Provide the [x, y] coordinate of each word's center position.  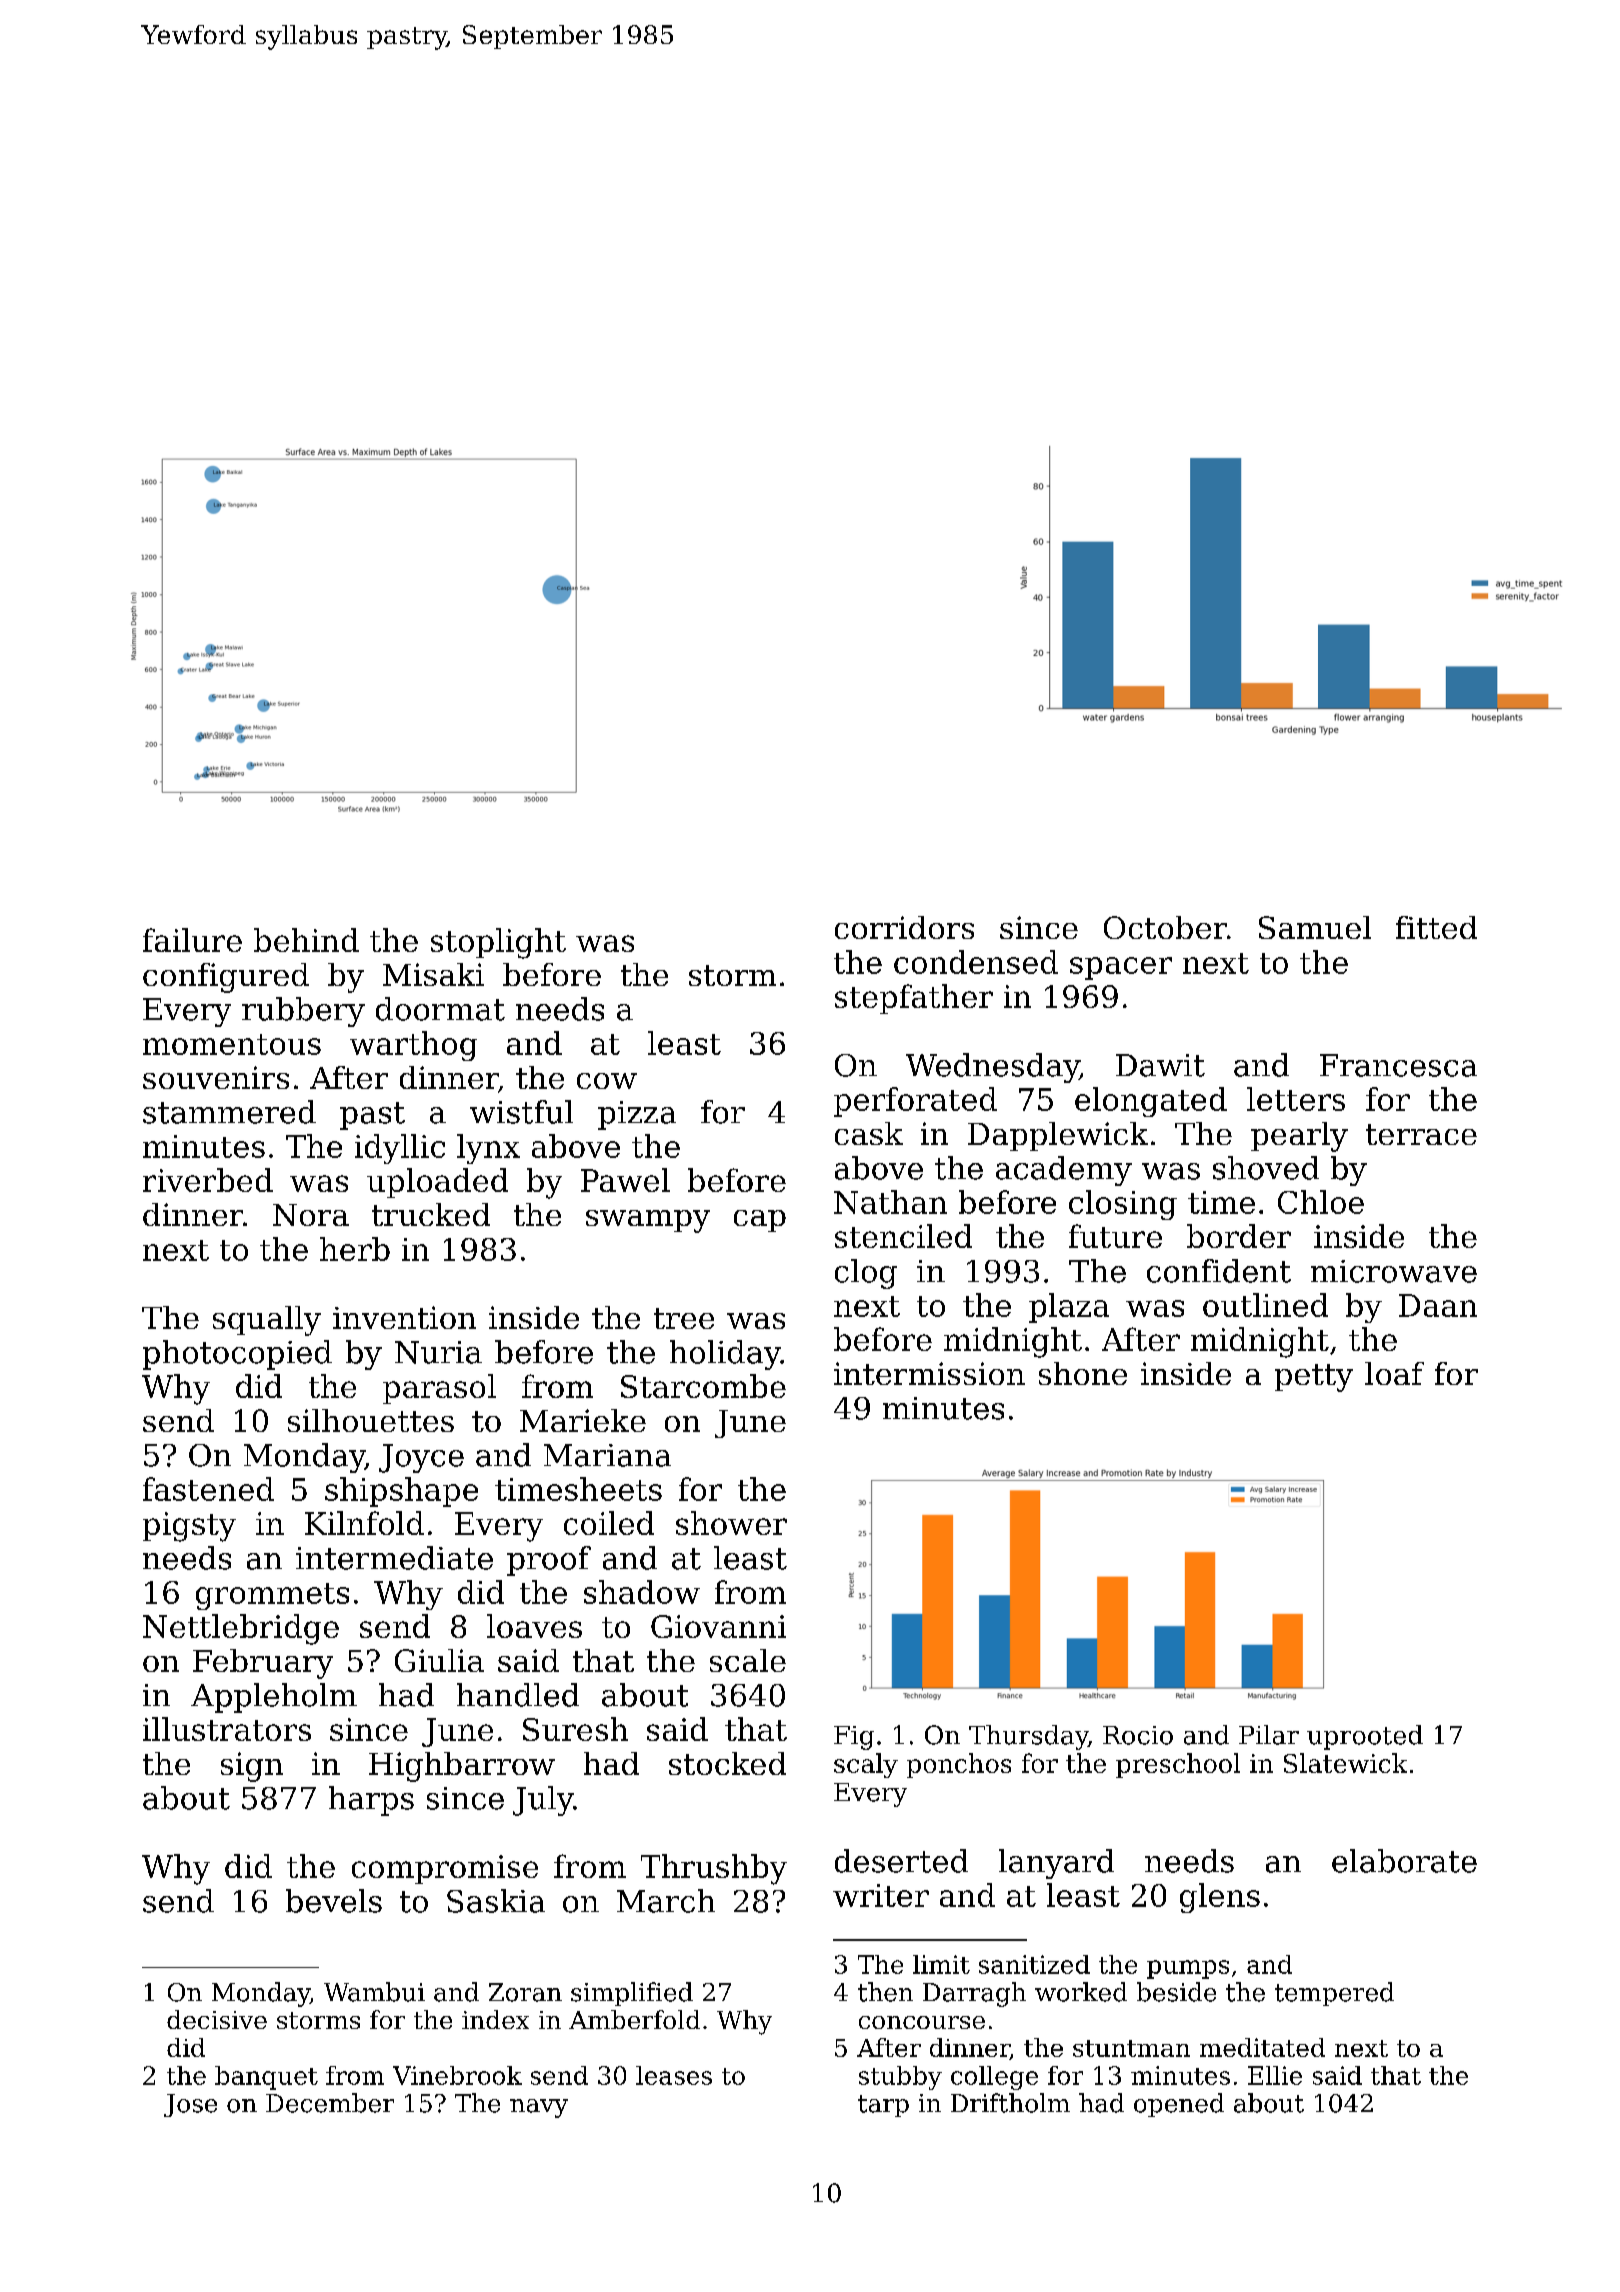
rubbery [303, 1012]
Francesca [1398, 1065]
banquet [266, 2078]
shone [1083, 1373]
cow [607, 1081]
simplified [632, 1994]
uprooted [1365, 1737]
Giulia [439, 1660]
